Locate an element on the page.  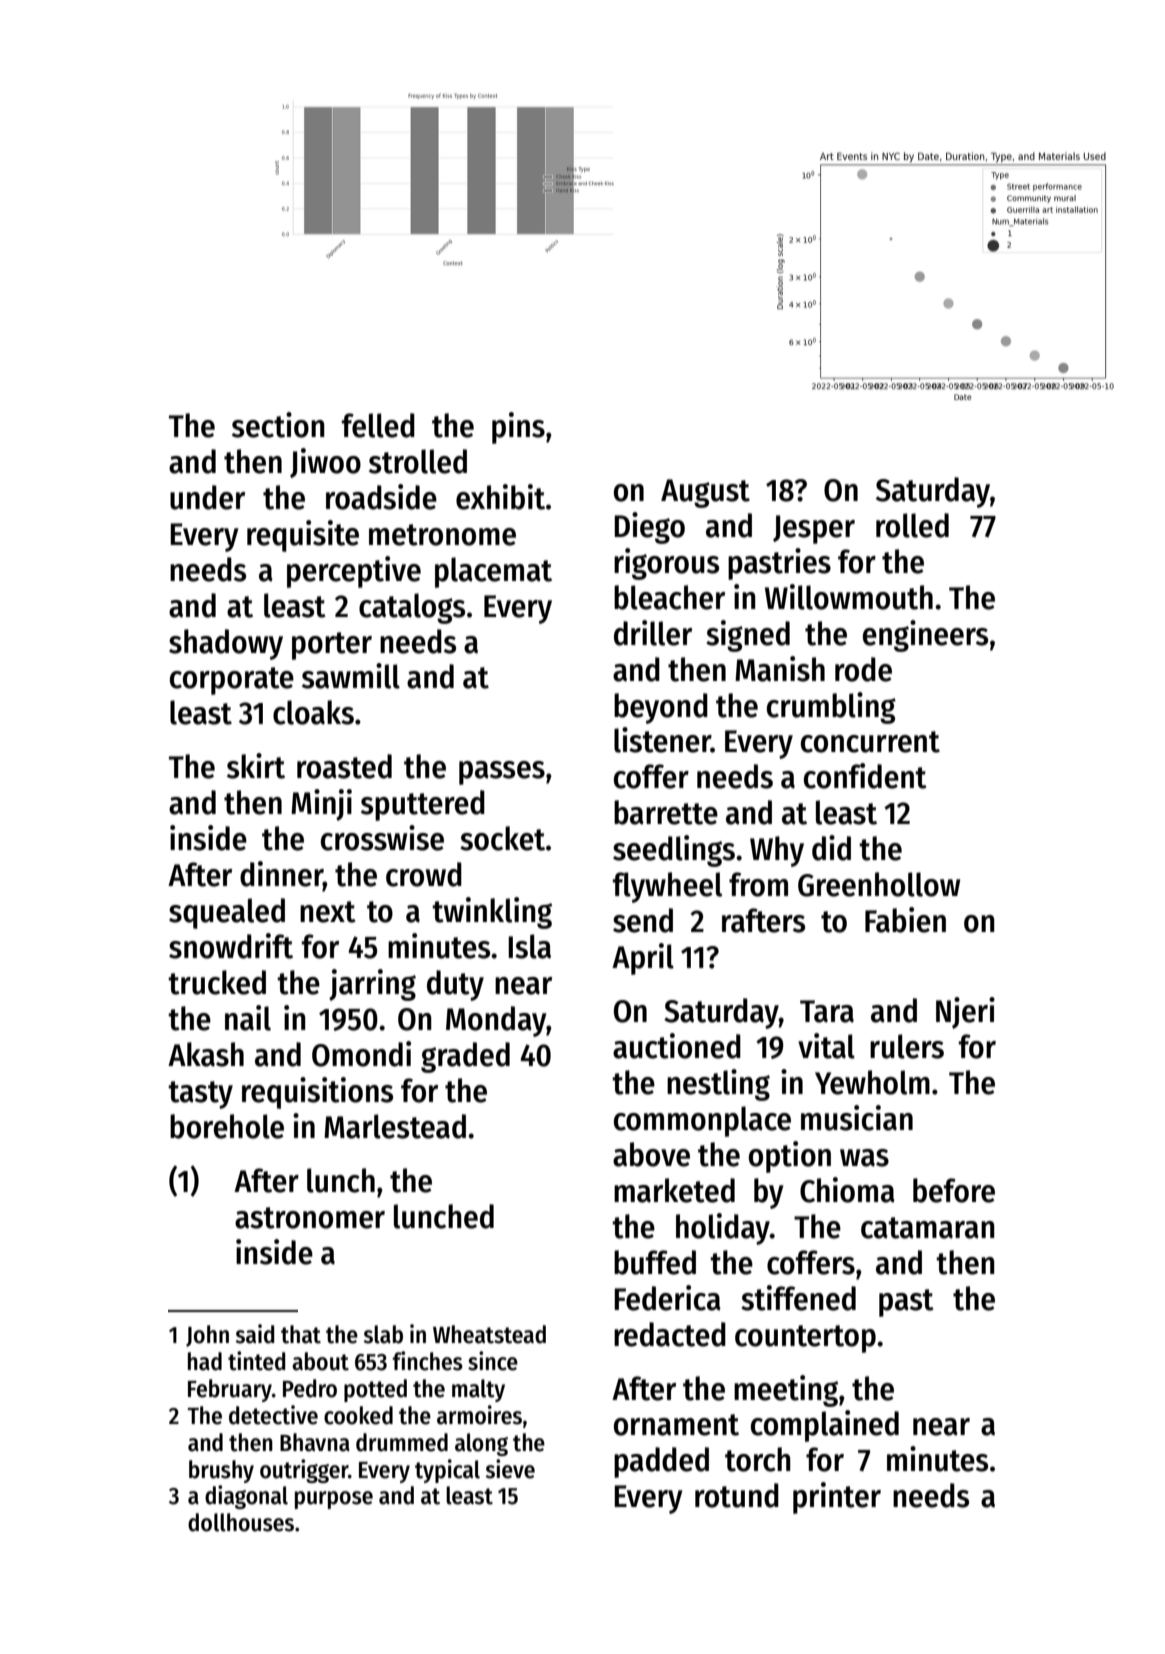
dollhouses is located at coordinates (241, 1522).
